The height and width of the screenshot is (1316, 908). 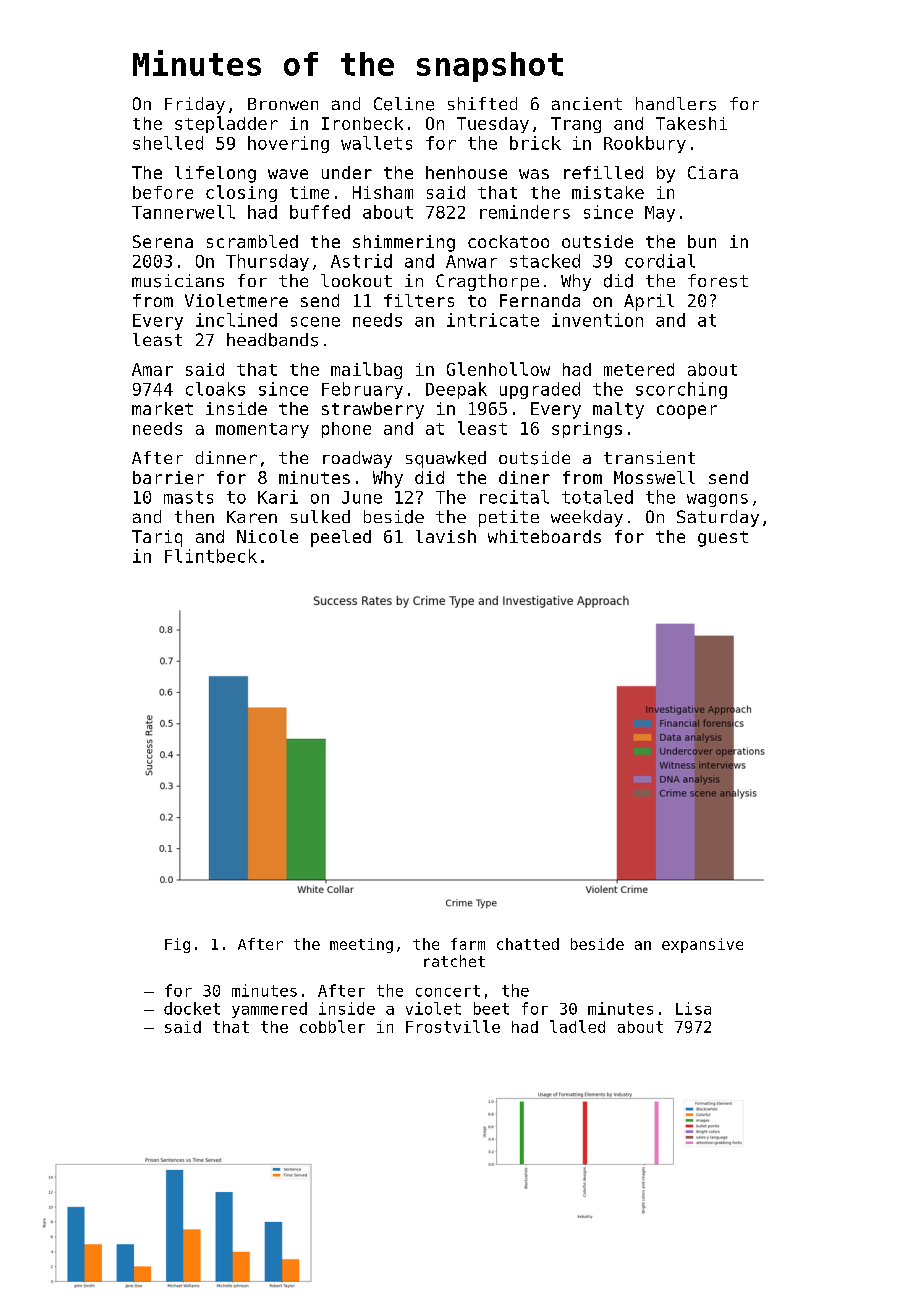 I want to click on docket, so click(x=192, y=1008).
